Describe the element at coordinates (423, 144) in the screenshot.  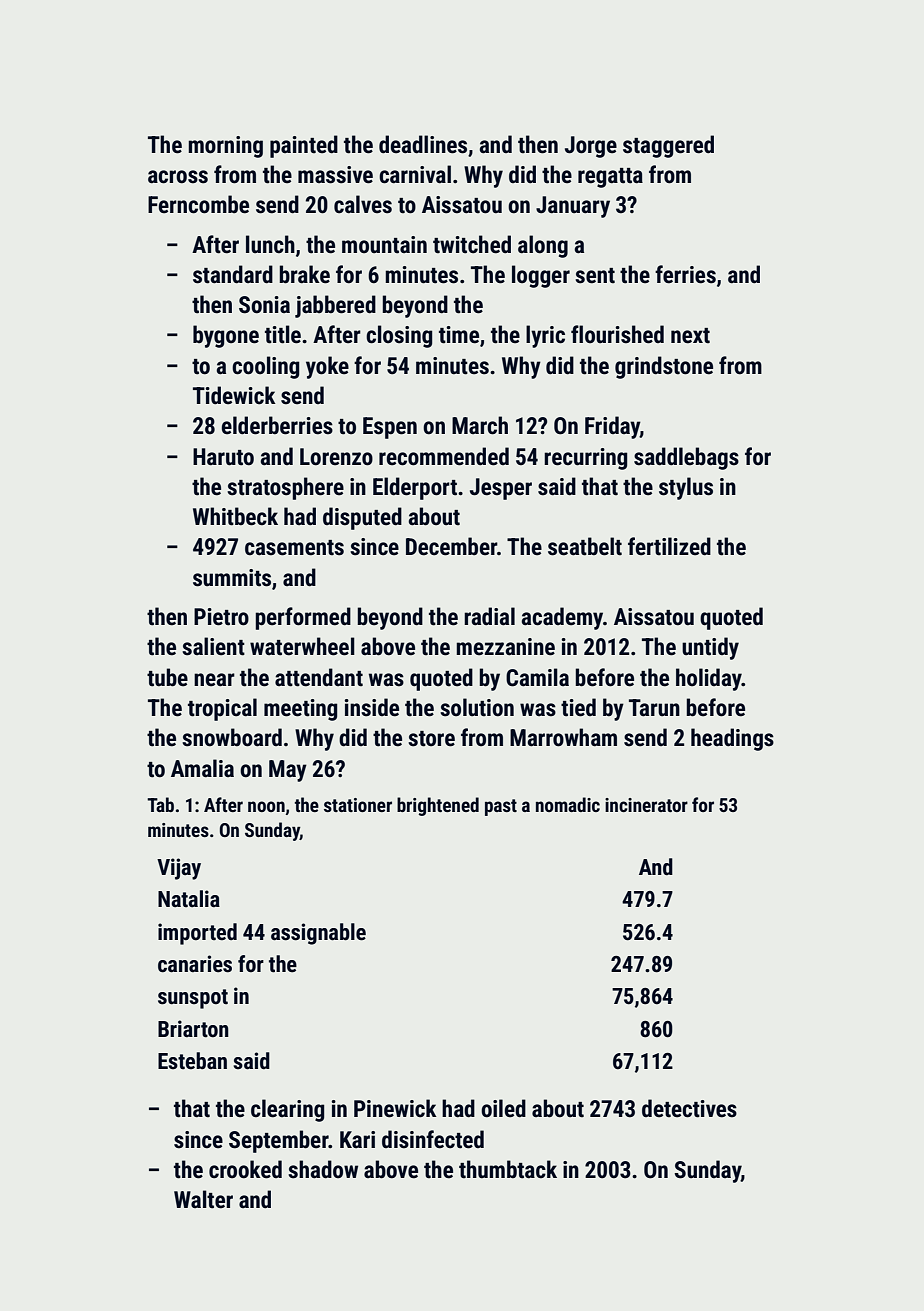
I see `deadlines` at that location.
